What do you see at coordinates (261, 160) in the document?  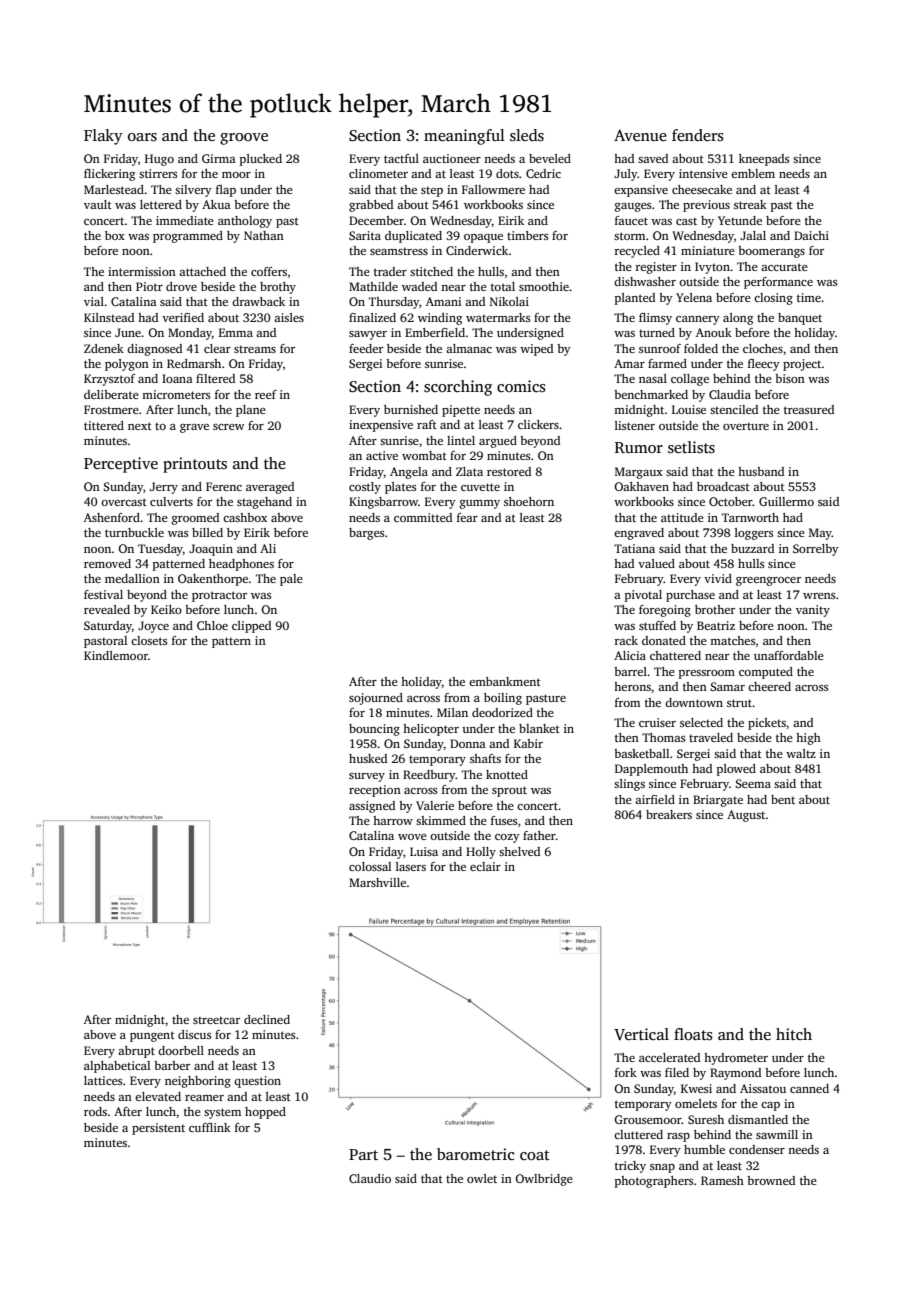 I see `plucked` at bounding box center [261, 160].
